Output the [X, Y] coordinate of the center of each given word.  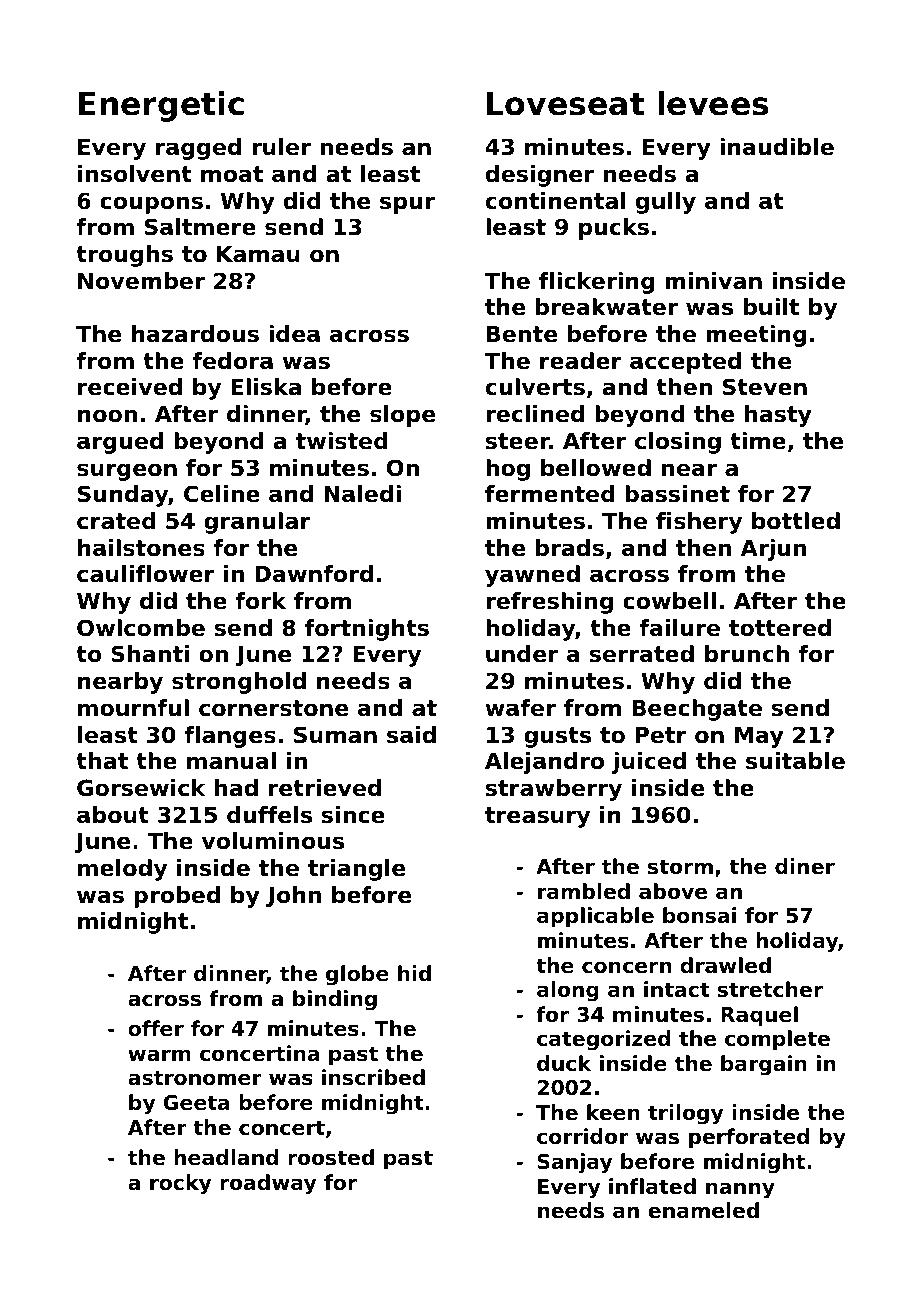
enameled [703, 1210]
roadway [268, 1184]
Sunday [123, 496]
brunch [747, 654]
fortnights [367, 630]
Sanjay [574, 1163]
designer [540, 176]
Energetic [161, 106]
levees [713, 103]
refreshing [549, 603]
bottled [796, 521]
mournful [133, 708]
